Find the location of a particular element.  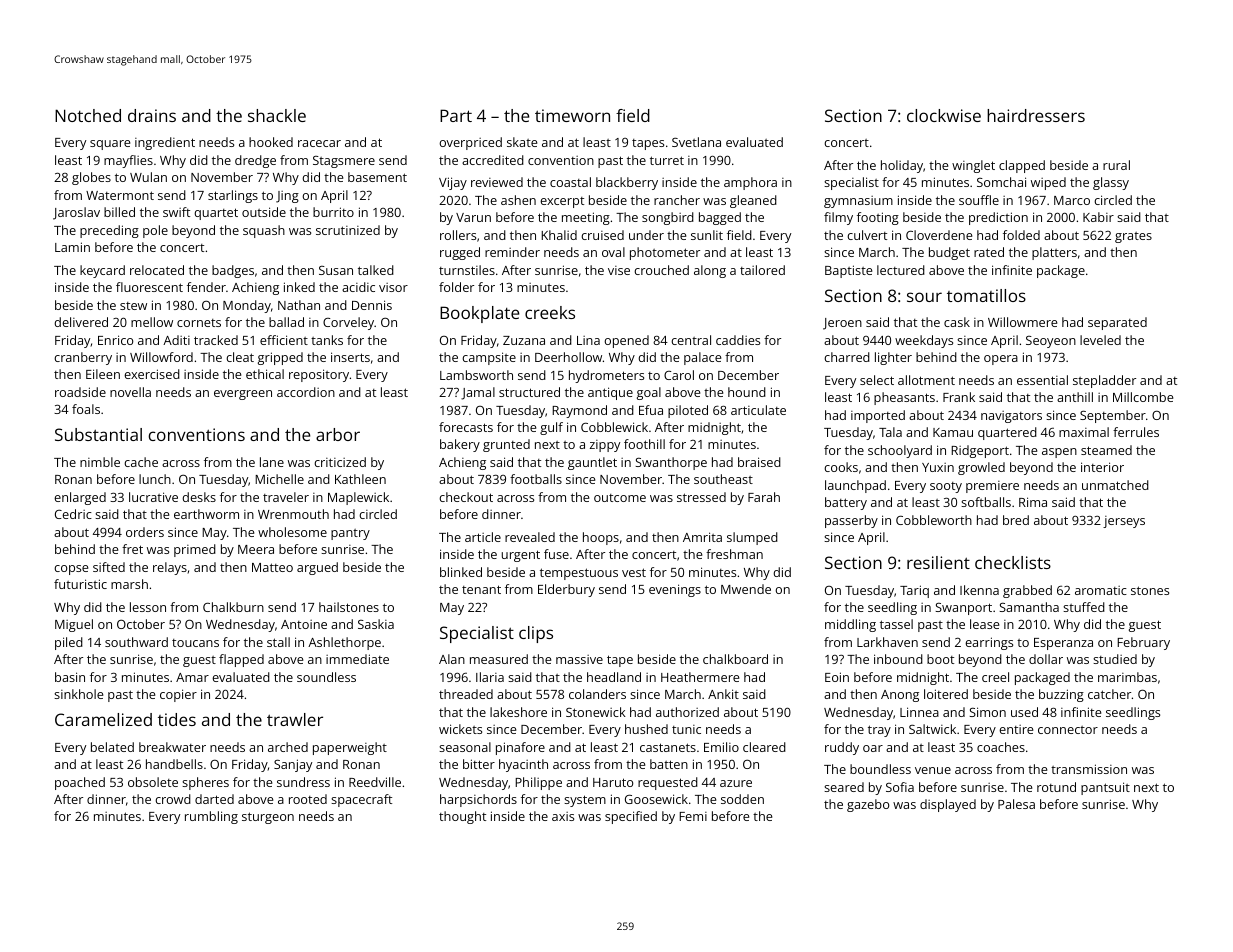

shackle is located at coordinates (277, 115).
